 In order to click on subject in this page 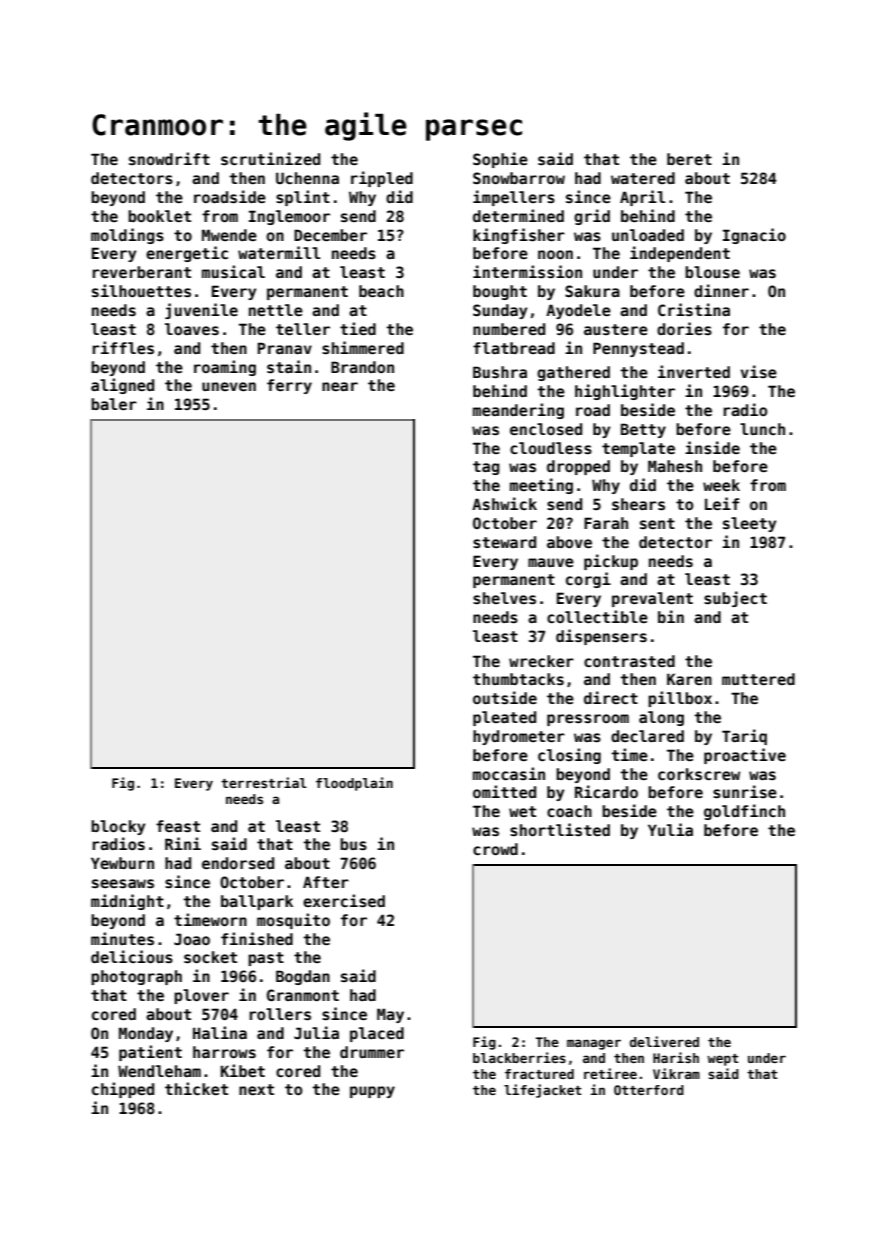, I will do `click(735, 599)`.
